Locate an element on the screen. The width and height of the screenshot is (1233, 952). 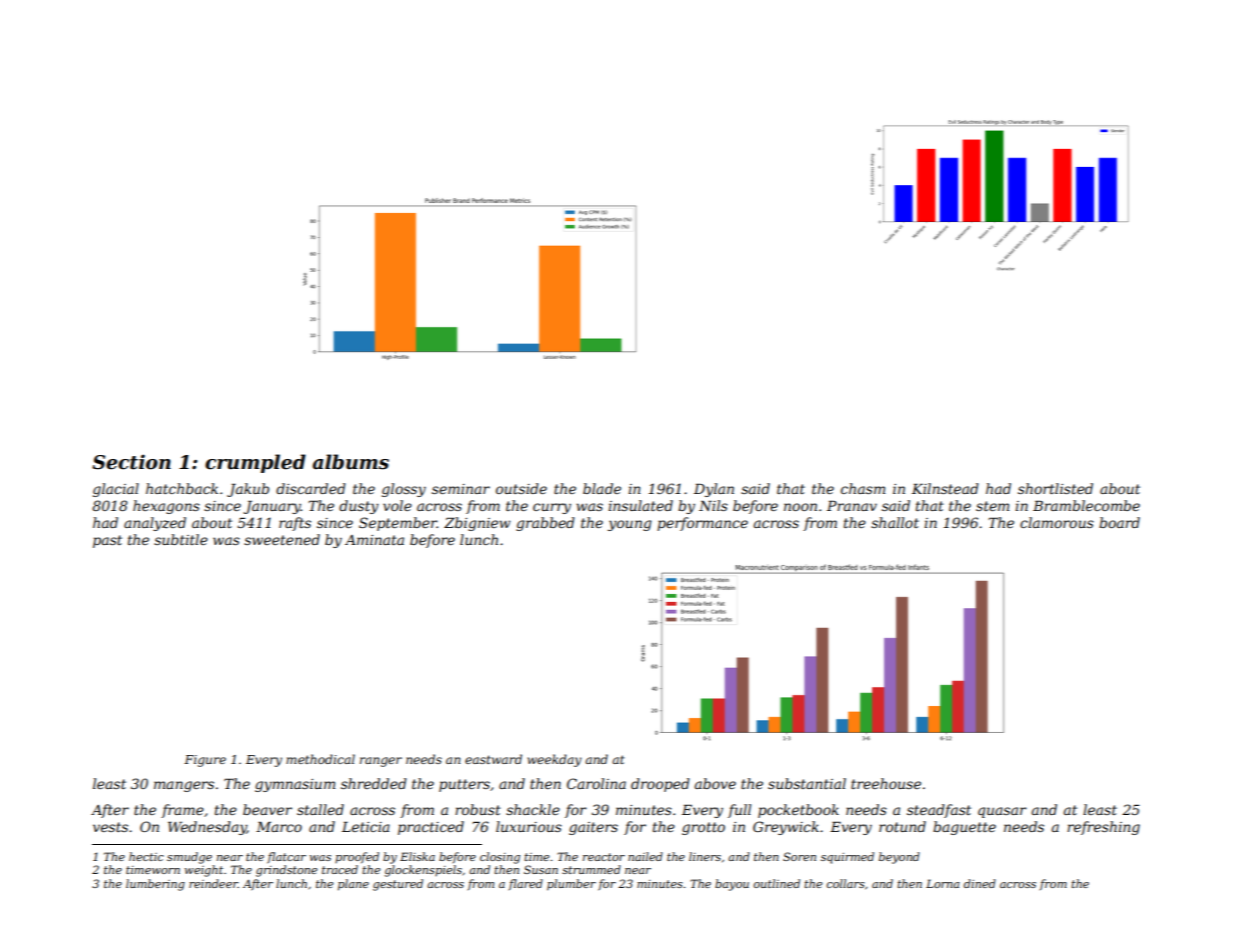
hectic is located at coordinates (146, 856).
